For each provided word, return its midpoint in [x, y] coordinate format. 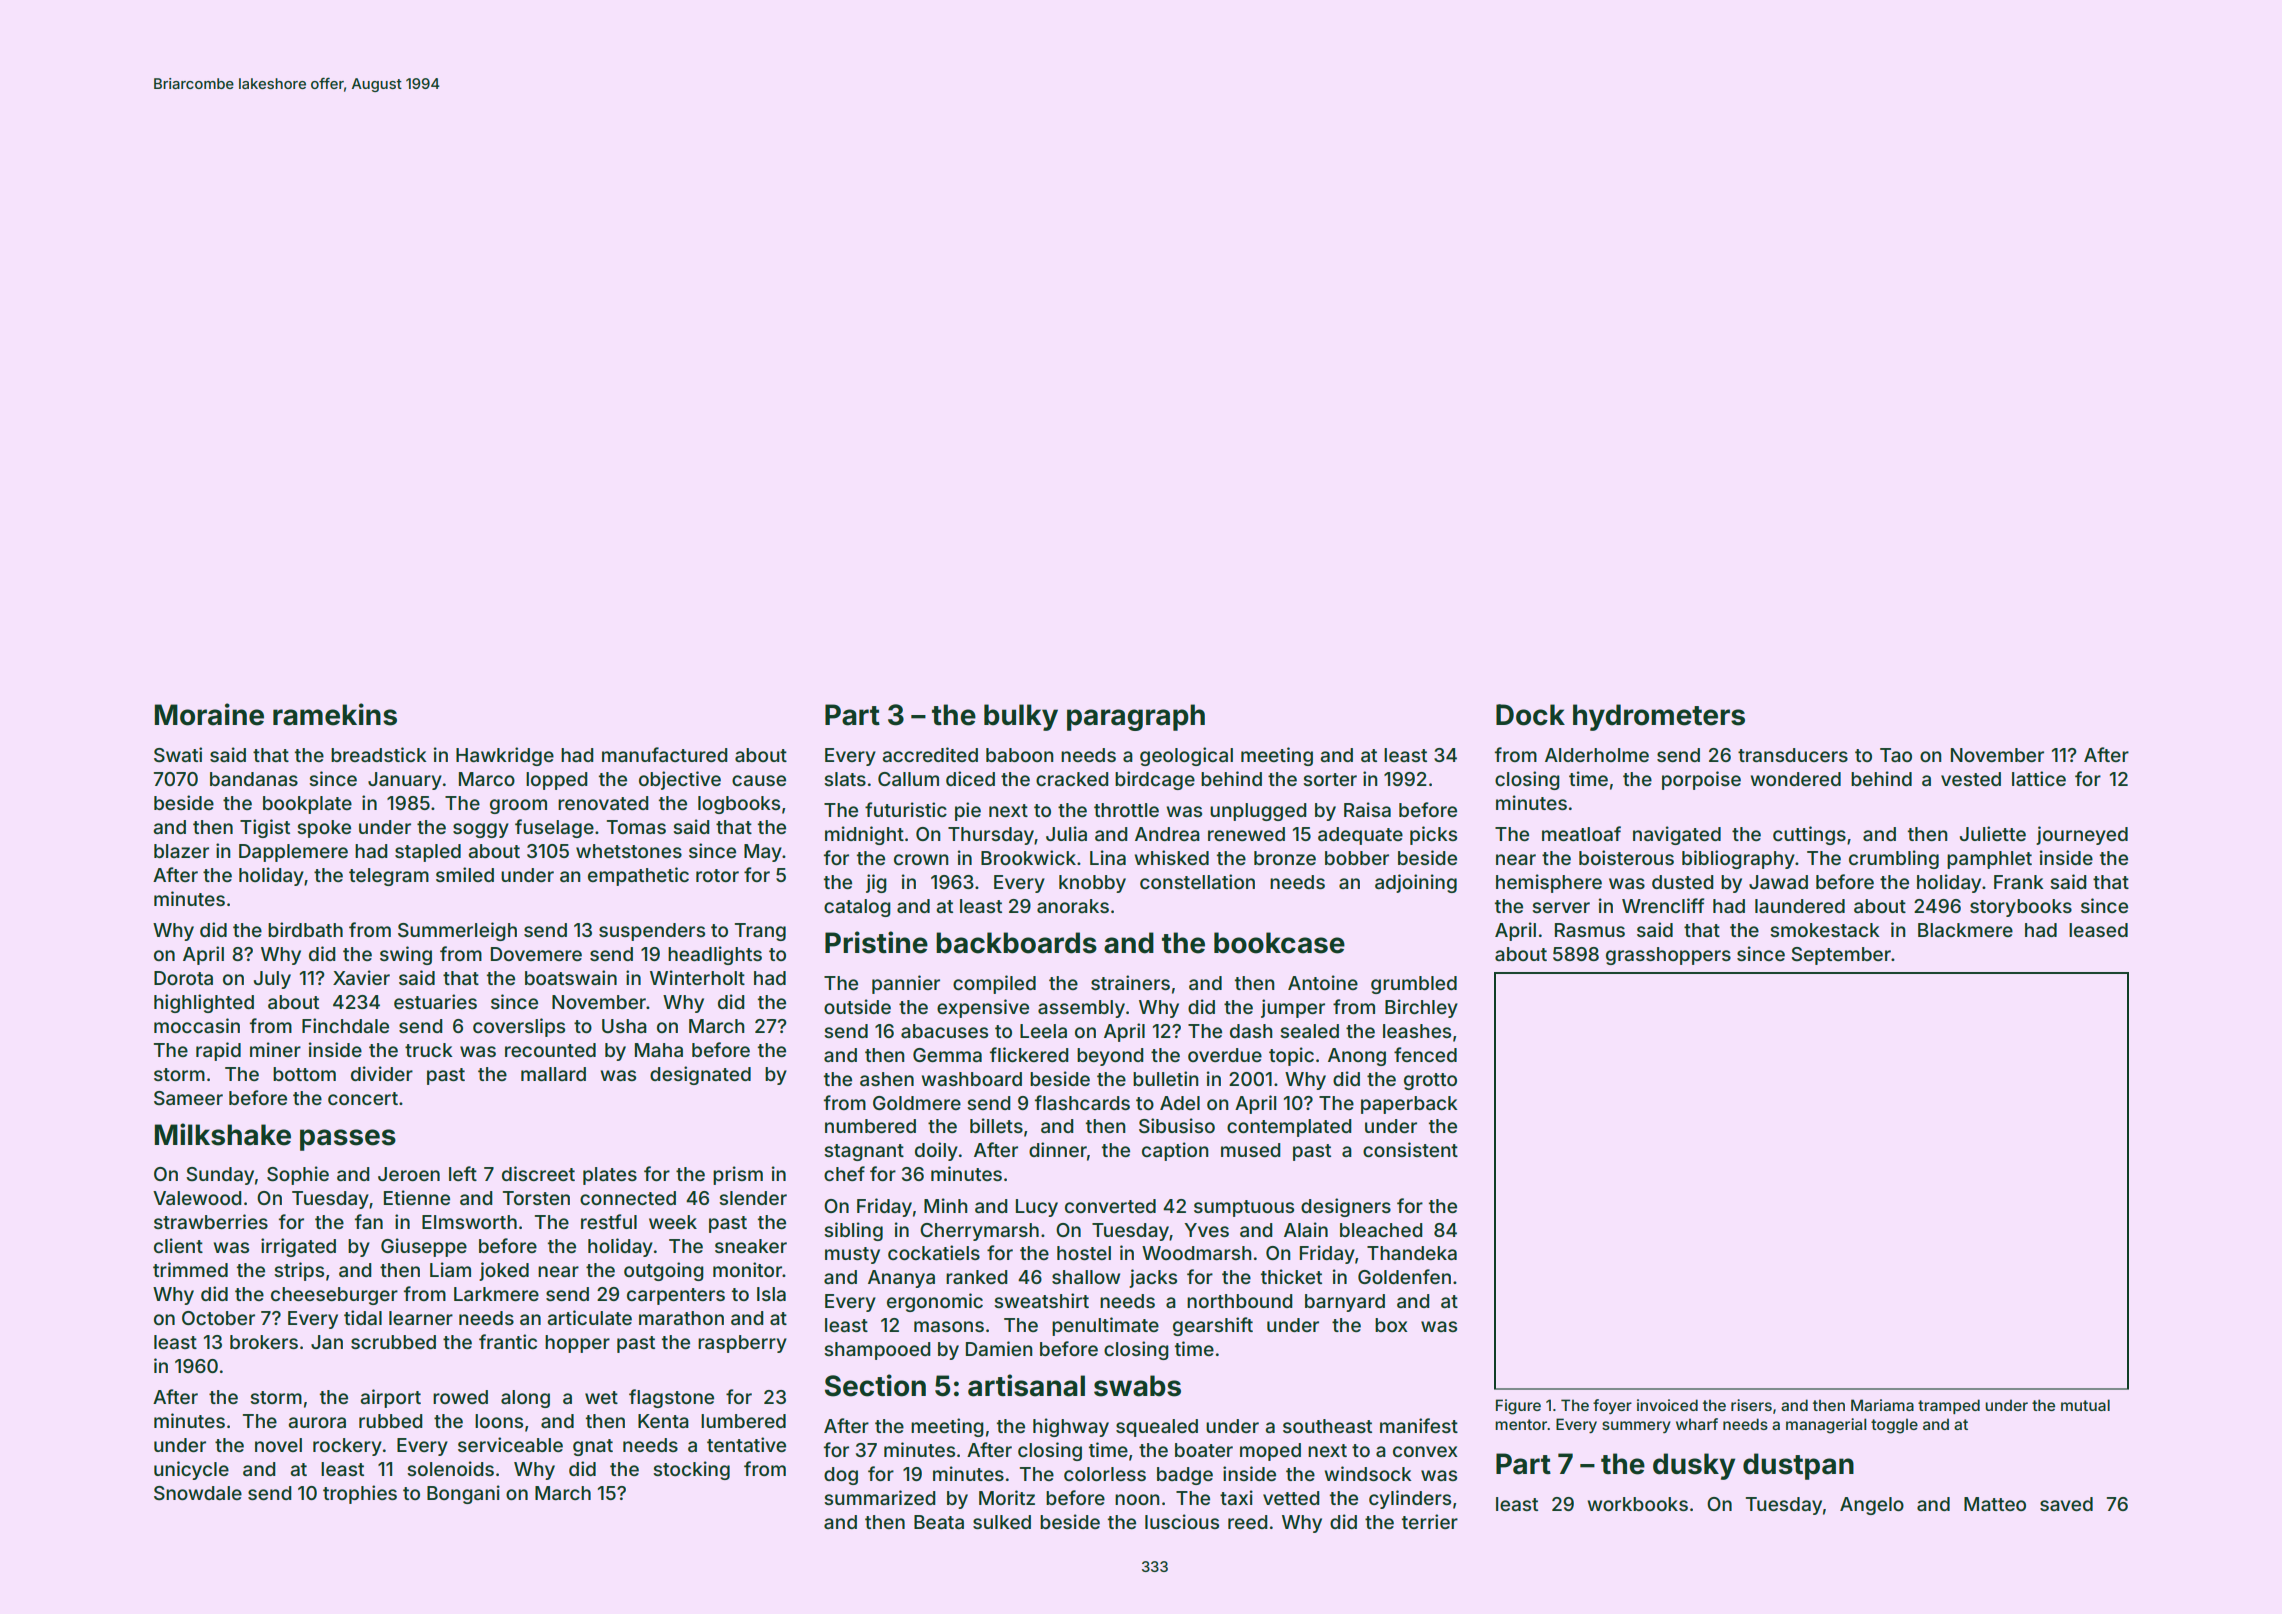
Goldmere [917, 1103]
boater [1204, 1450]
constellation [1197, 881]
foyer [1612, 1406]
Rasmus [1590, 930]
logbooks [739, 805]
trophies [360, 1494]
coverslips [519, 1027]
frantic [508, 1341]
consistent [1410, 1149]
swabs [1137, 1386]
